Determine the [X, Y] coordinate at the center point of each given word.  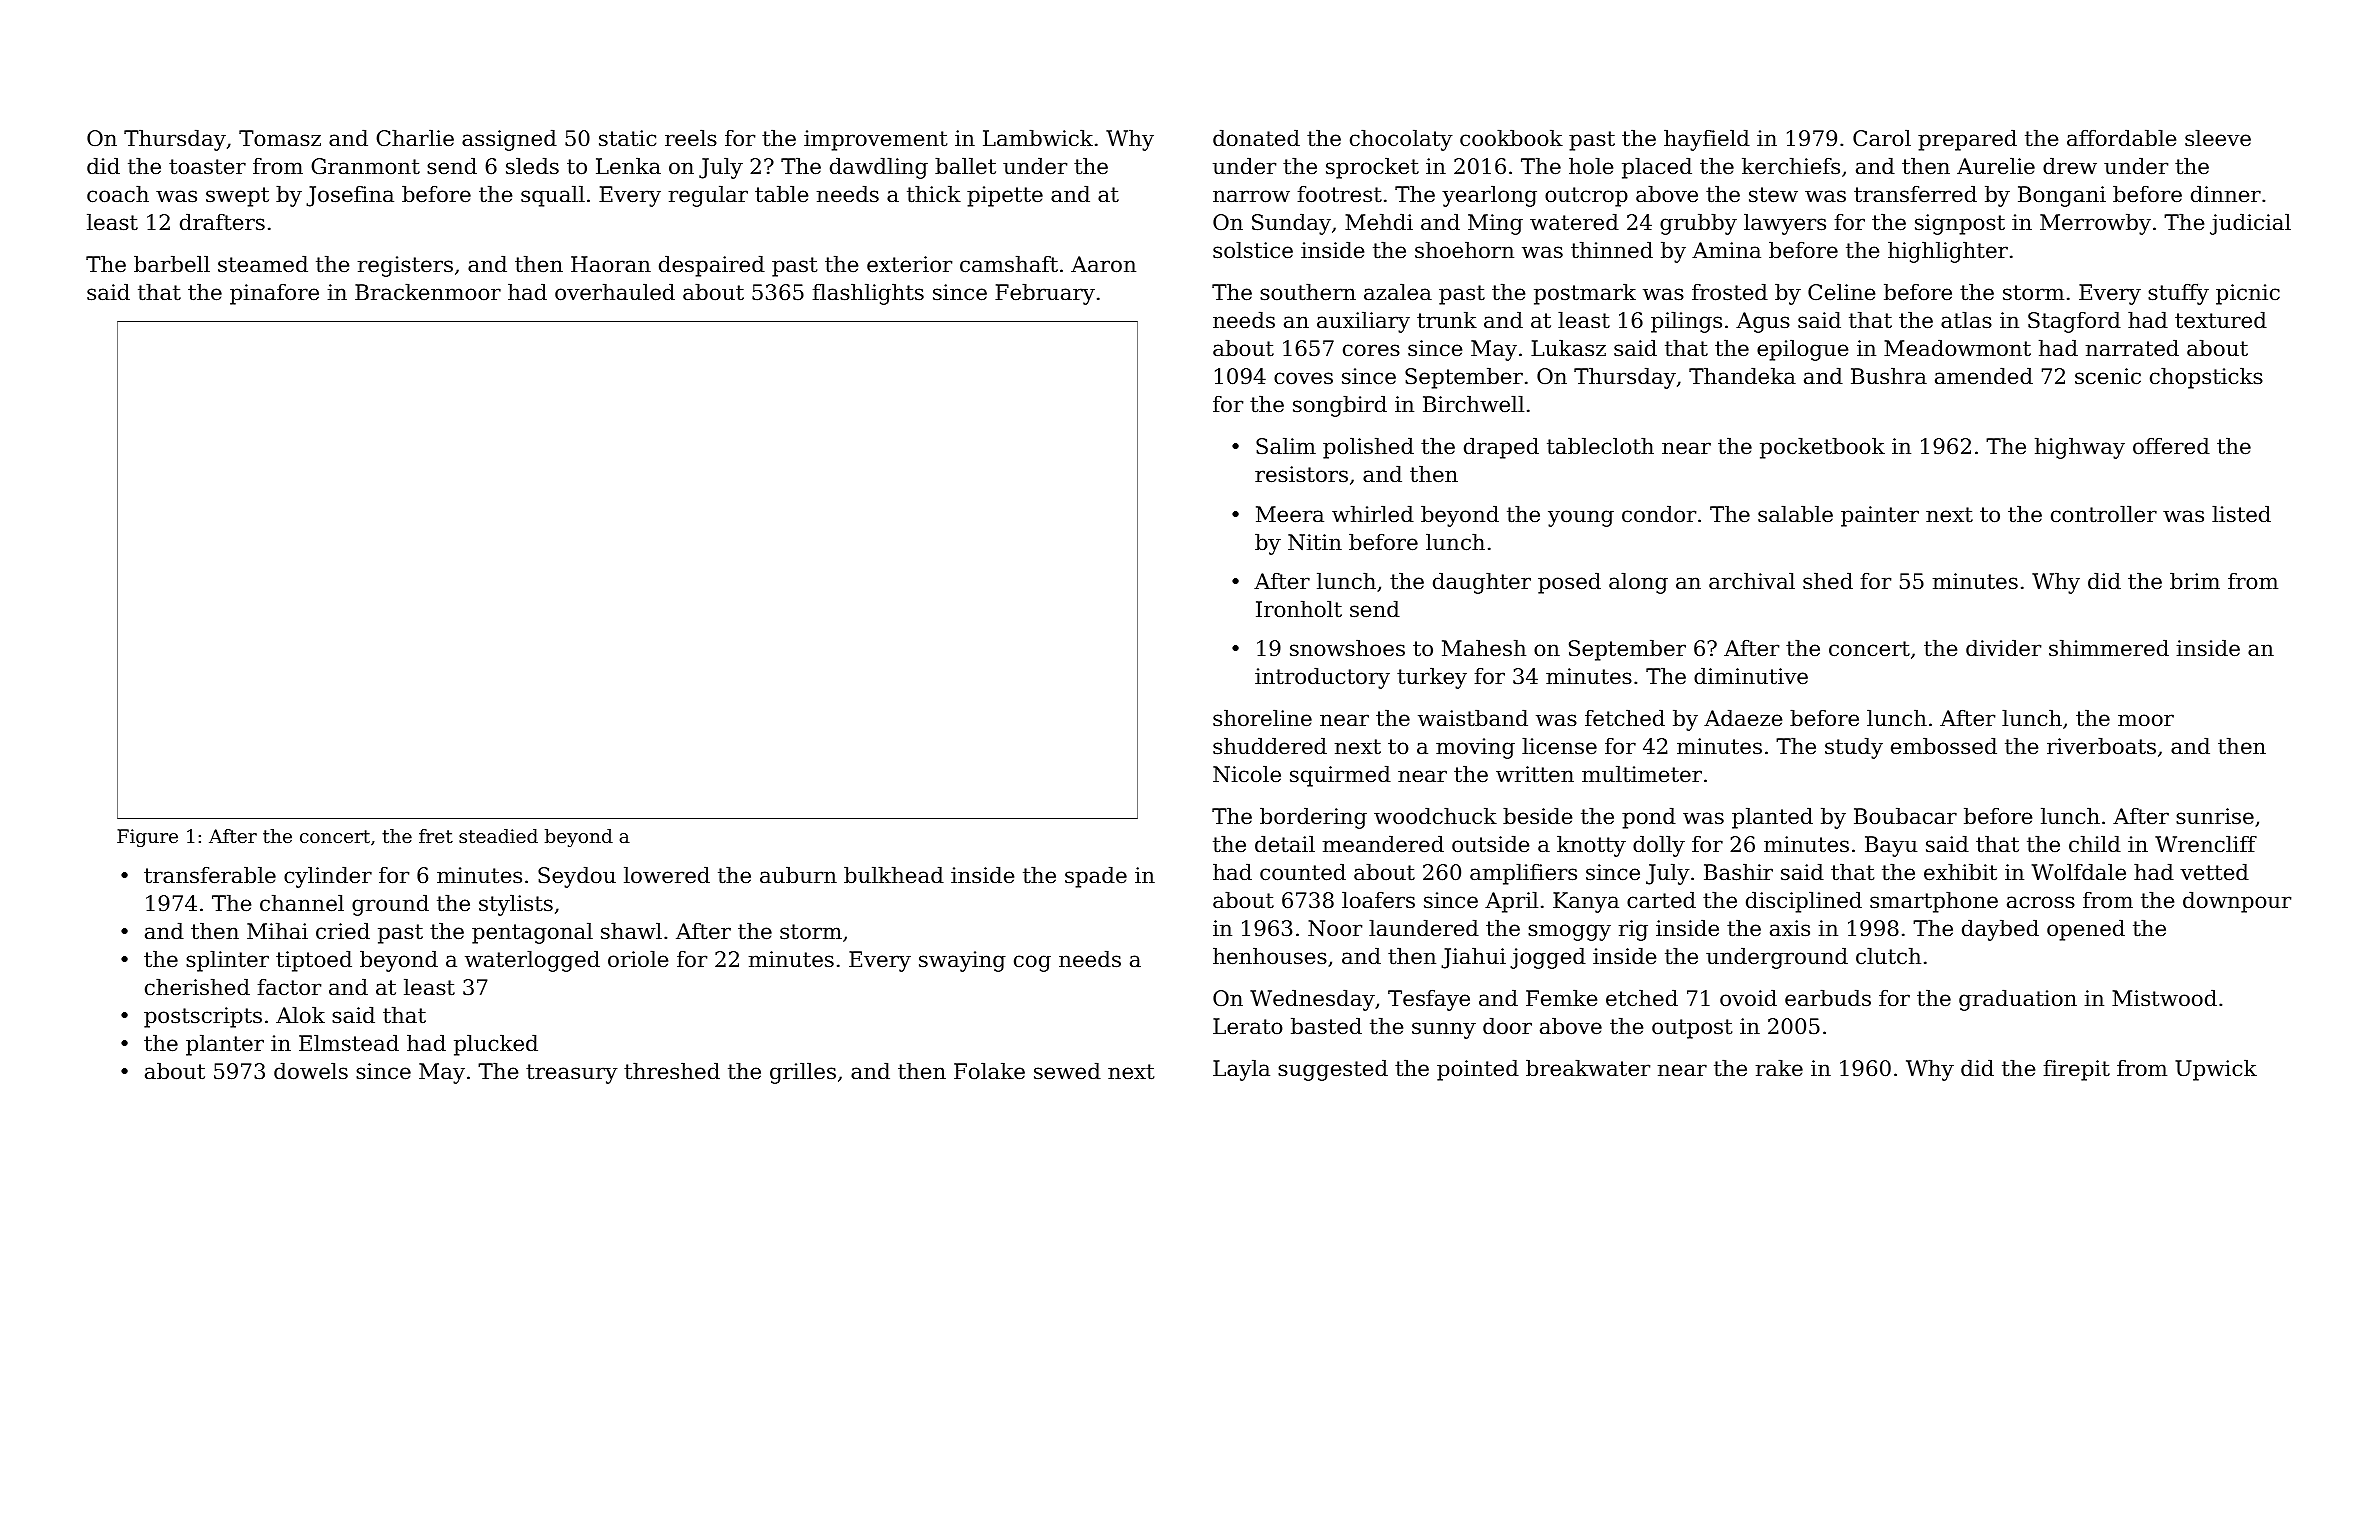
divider [2003, 648]
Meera [1290, 514]
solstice [1253, 250]
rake [1779, 1068]
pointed [1478, 1070]
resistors [1301, 474]
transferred [1915, 194]
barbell [172, 264]
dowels [311, 1071]
